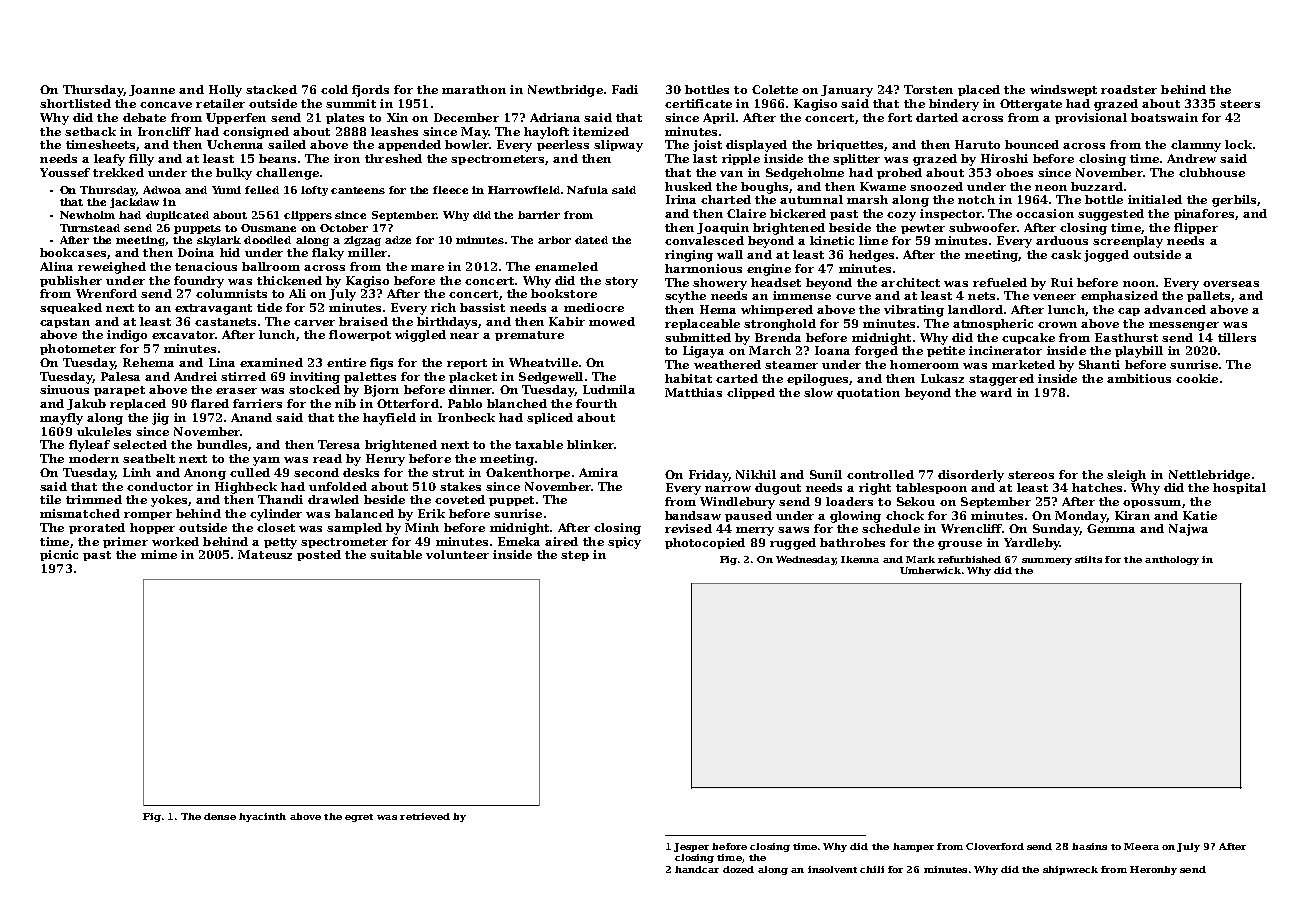  I want to click on handcar, so click(697, 869).
